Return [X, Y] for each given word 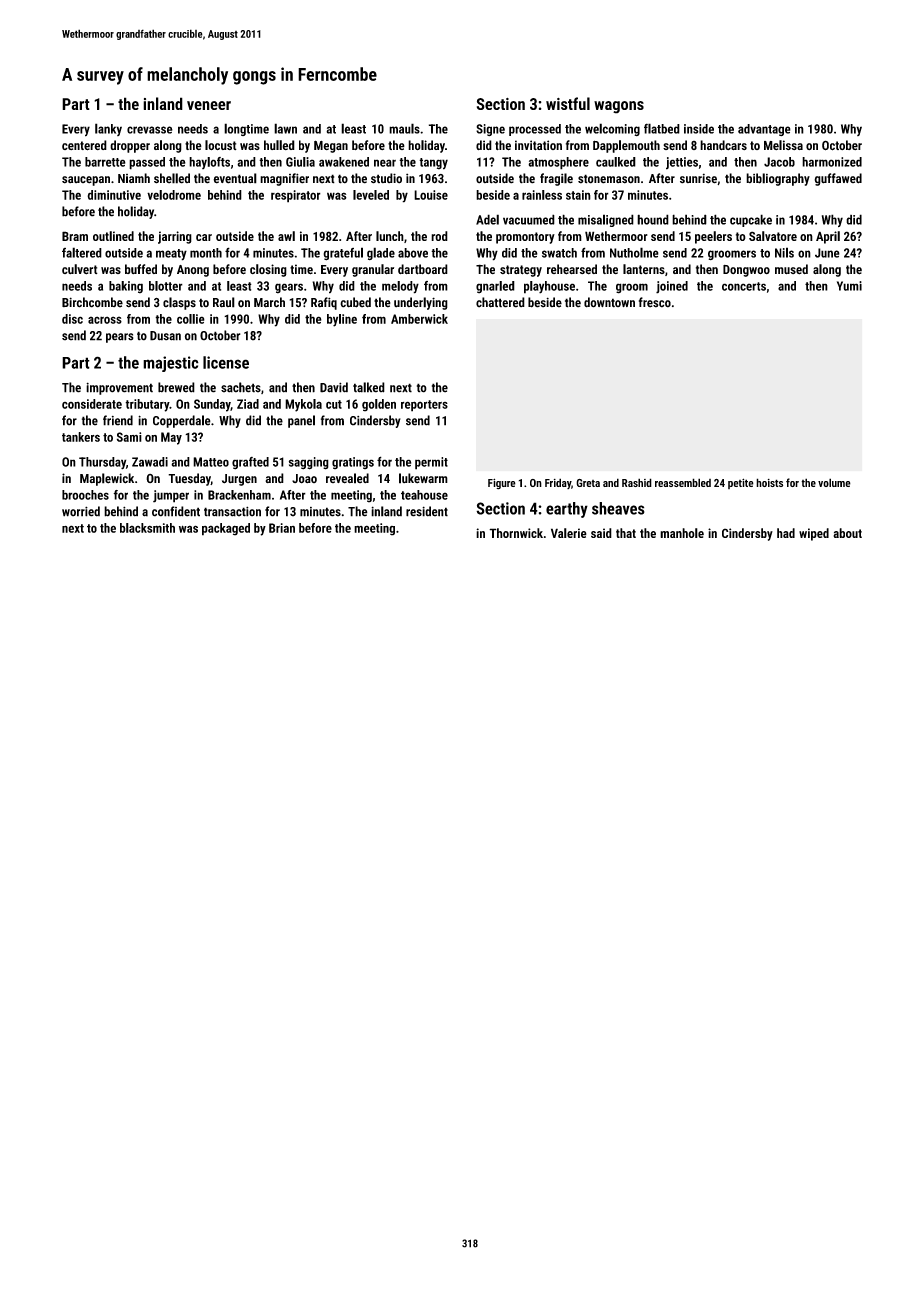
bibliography [778, 179]
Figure [502, 484]
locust [221, 145]
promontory [525, 238]
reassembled [683, 482]
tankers [81, 437]
